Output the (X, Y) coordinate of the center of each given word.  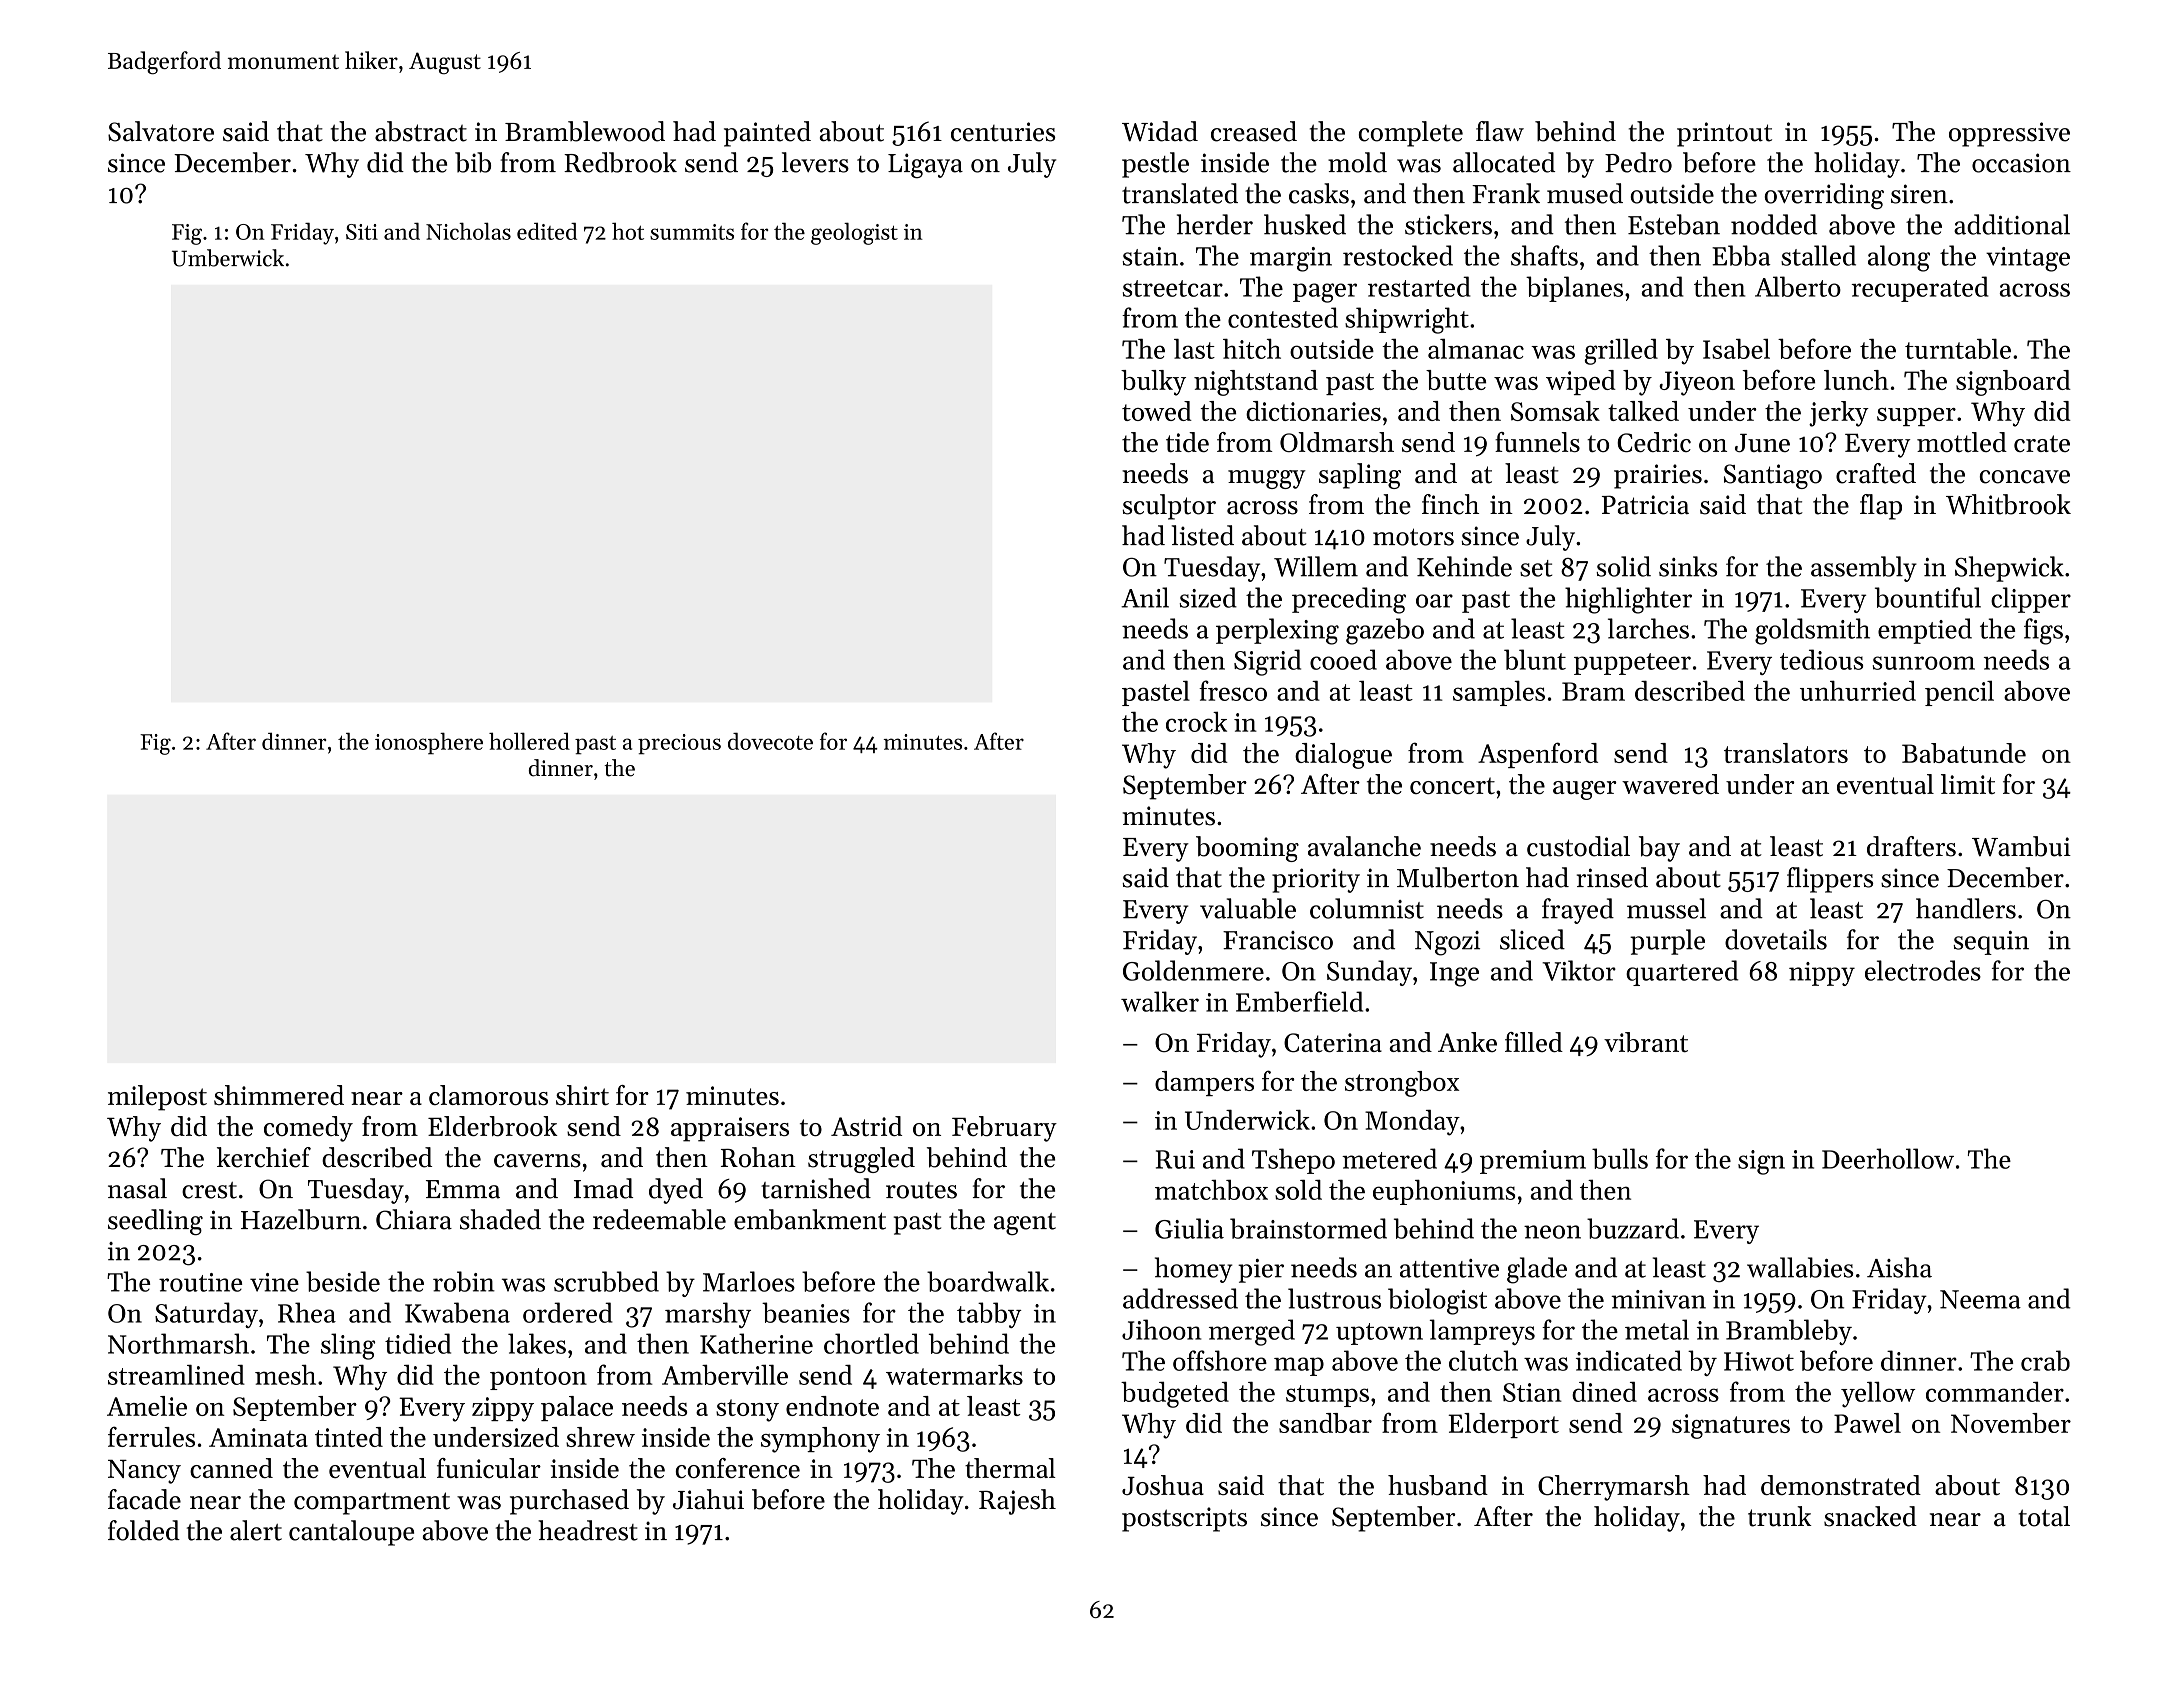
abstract (421, 131)
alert (256, 1530)
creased (1254, 131)
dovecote (770, 741)
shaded (500, 1219)
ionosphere (429, 743)
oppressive (2009, 134)
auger (1584, 790)
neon (1552, 1232)
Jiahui (708, 1499)
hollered (529, 741)
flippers (1830, 880)
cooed (1343, 659)
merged (1252, 1332)
